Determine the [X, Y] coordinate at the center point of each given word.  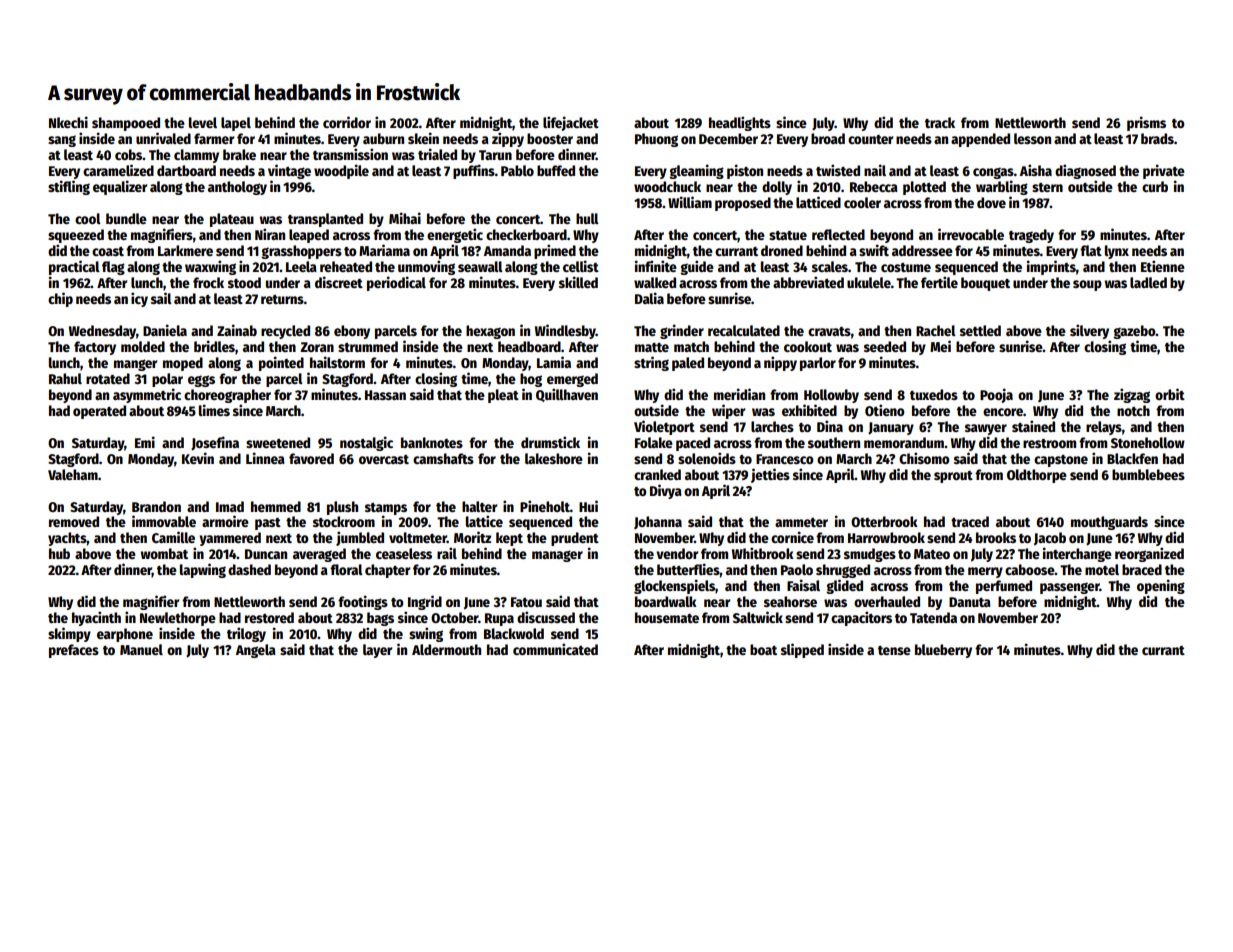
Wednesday [102, 332]
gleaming [696, 171]
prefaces [74, 651]
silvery [1089, 331]
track [940, 122]
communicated [555, 649]
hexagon [490, 332]
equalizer [120, 187]
